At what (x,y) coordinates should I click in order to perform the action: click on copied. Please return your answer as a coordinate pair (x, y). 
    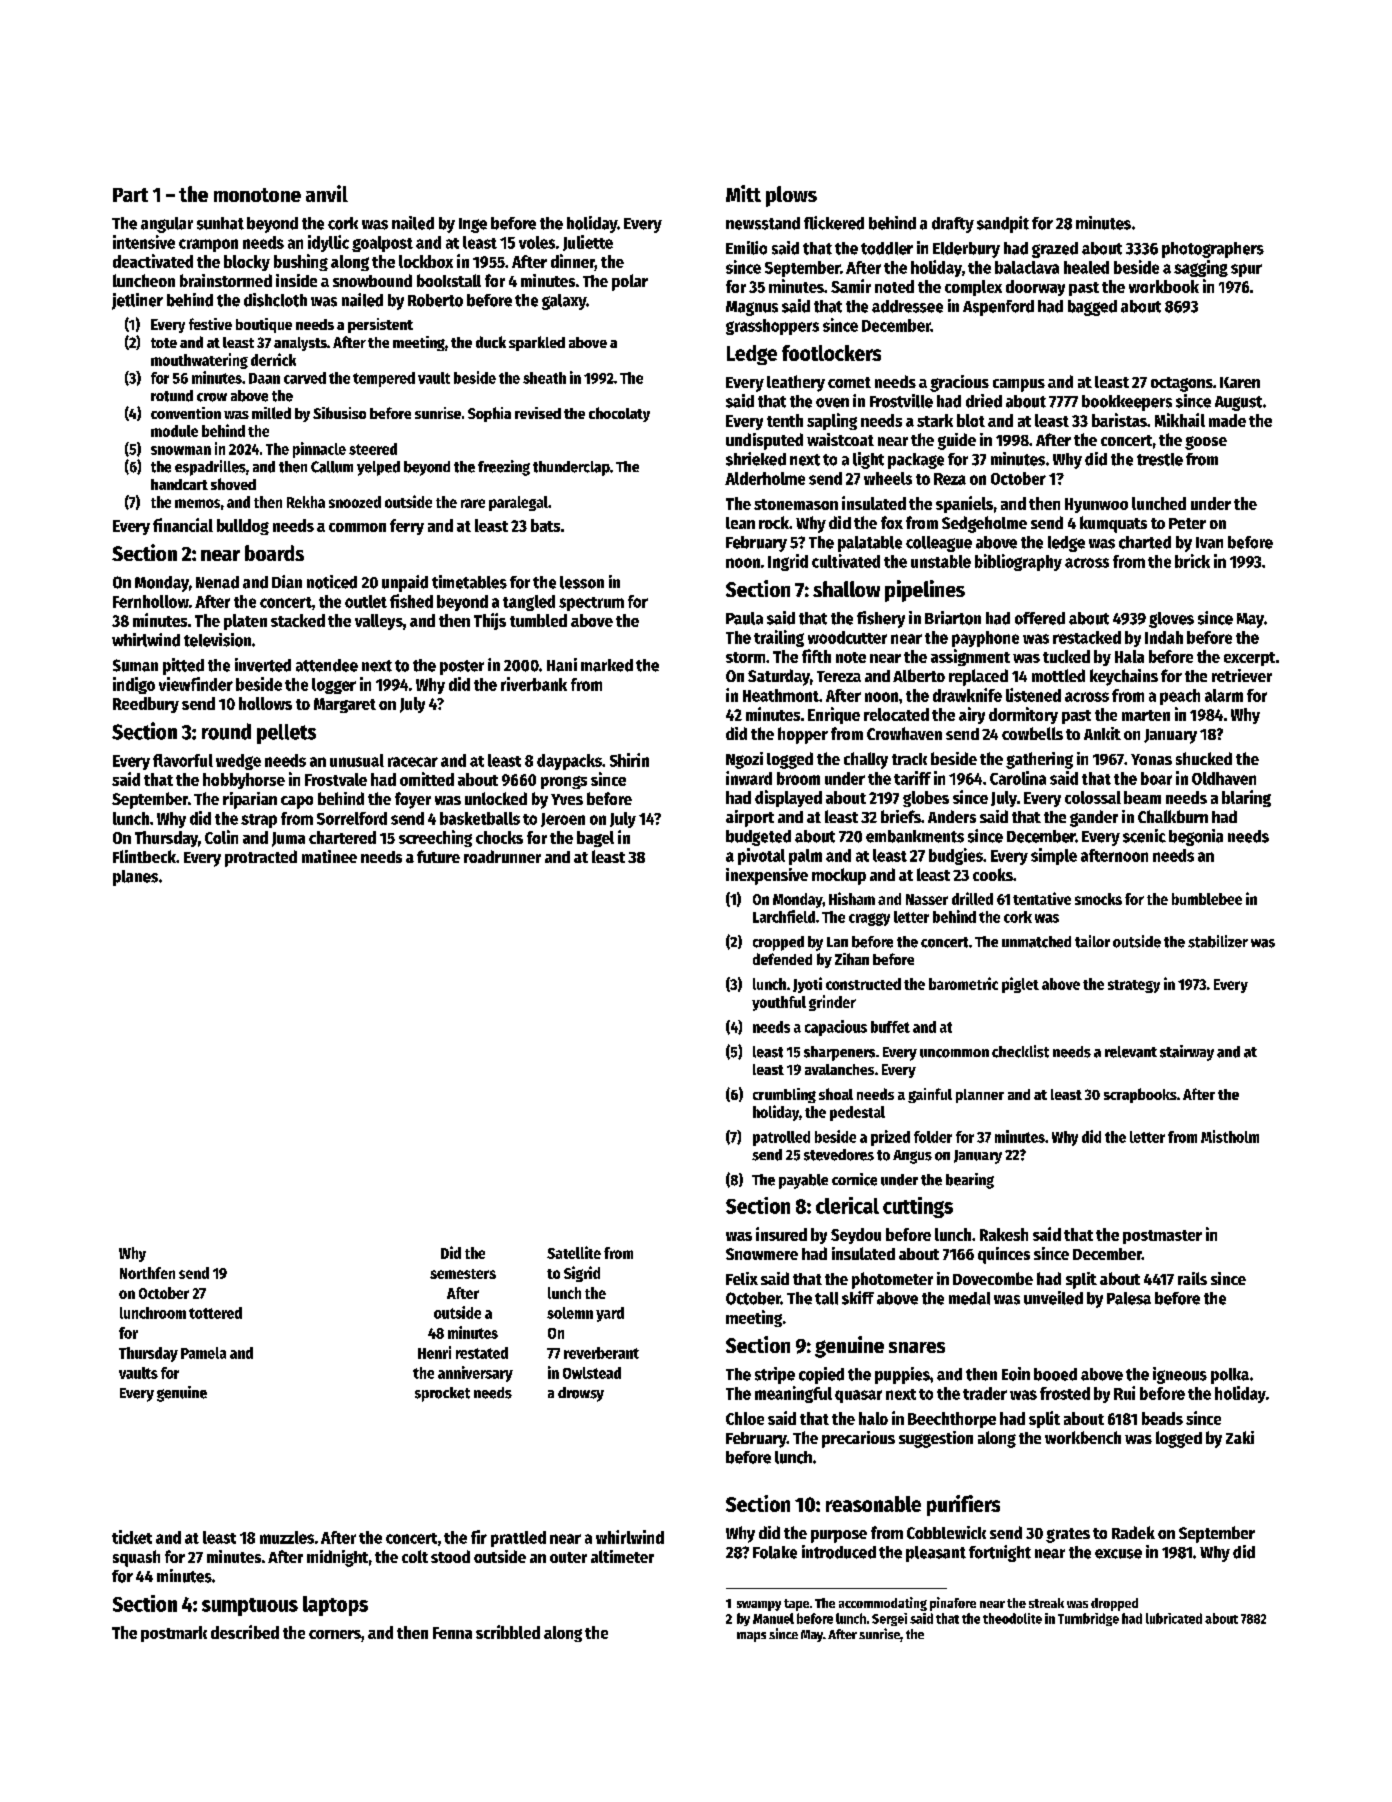
    Looking at the image, I should click on (821, 1375).
